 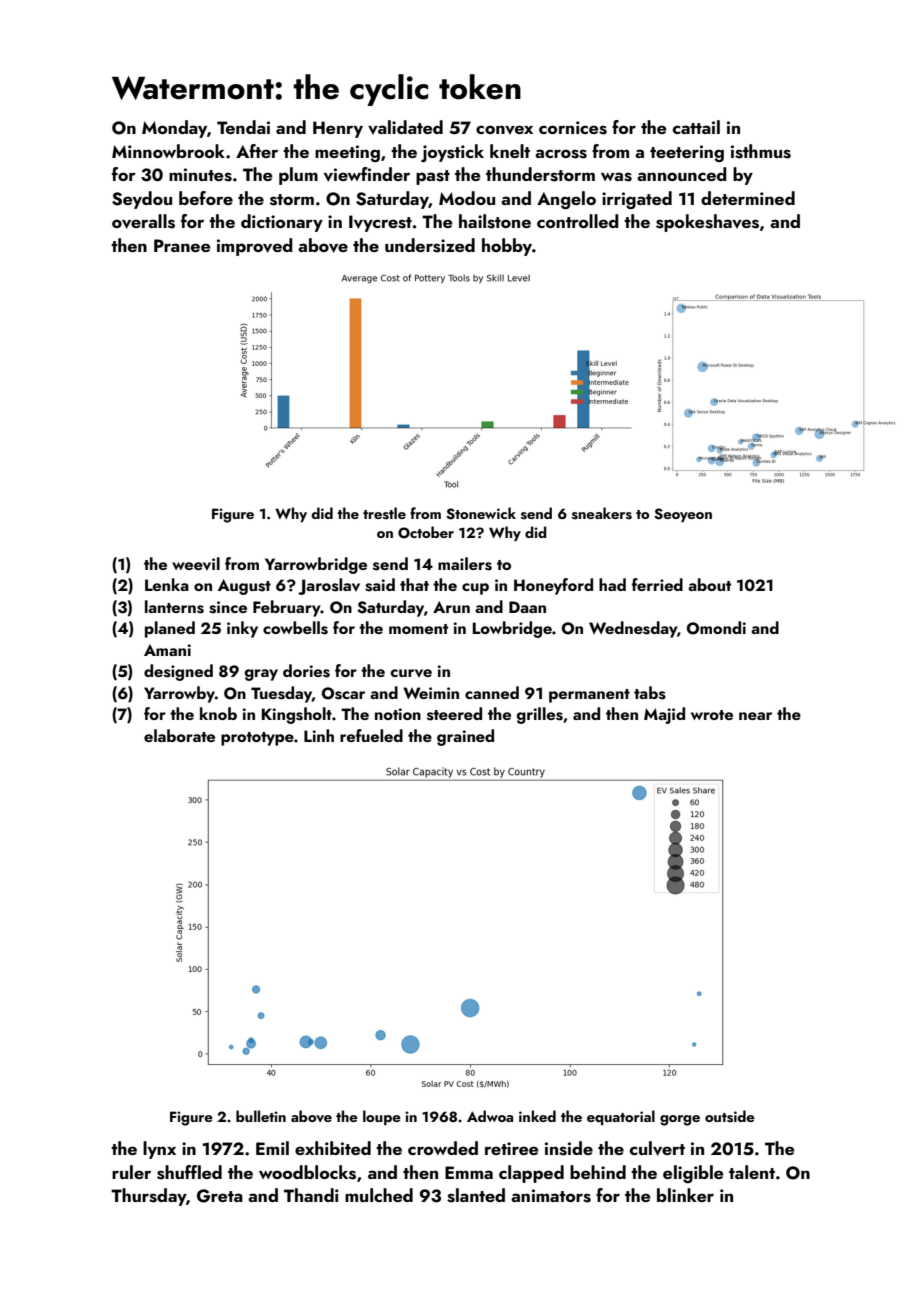 I want to click on announced, so click(x=682, y=174).
